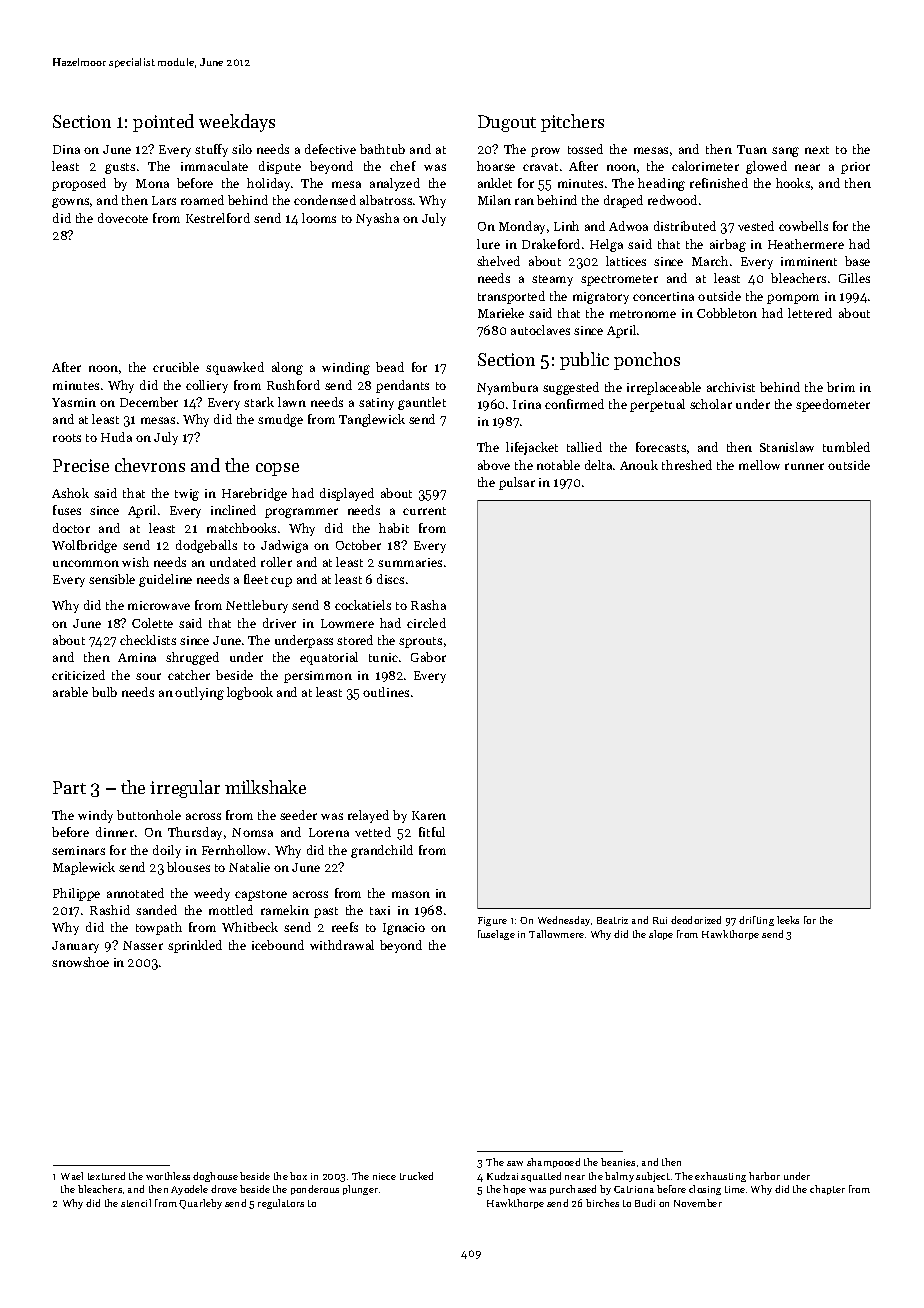 This screenshot has height=1308, width=924. I want to click on looms, so click(319, 218).
